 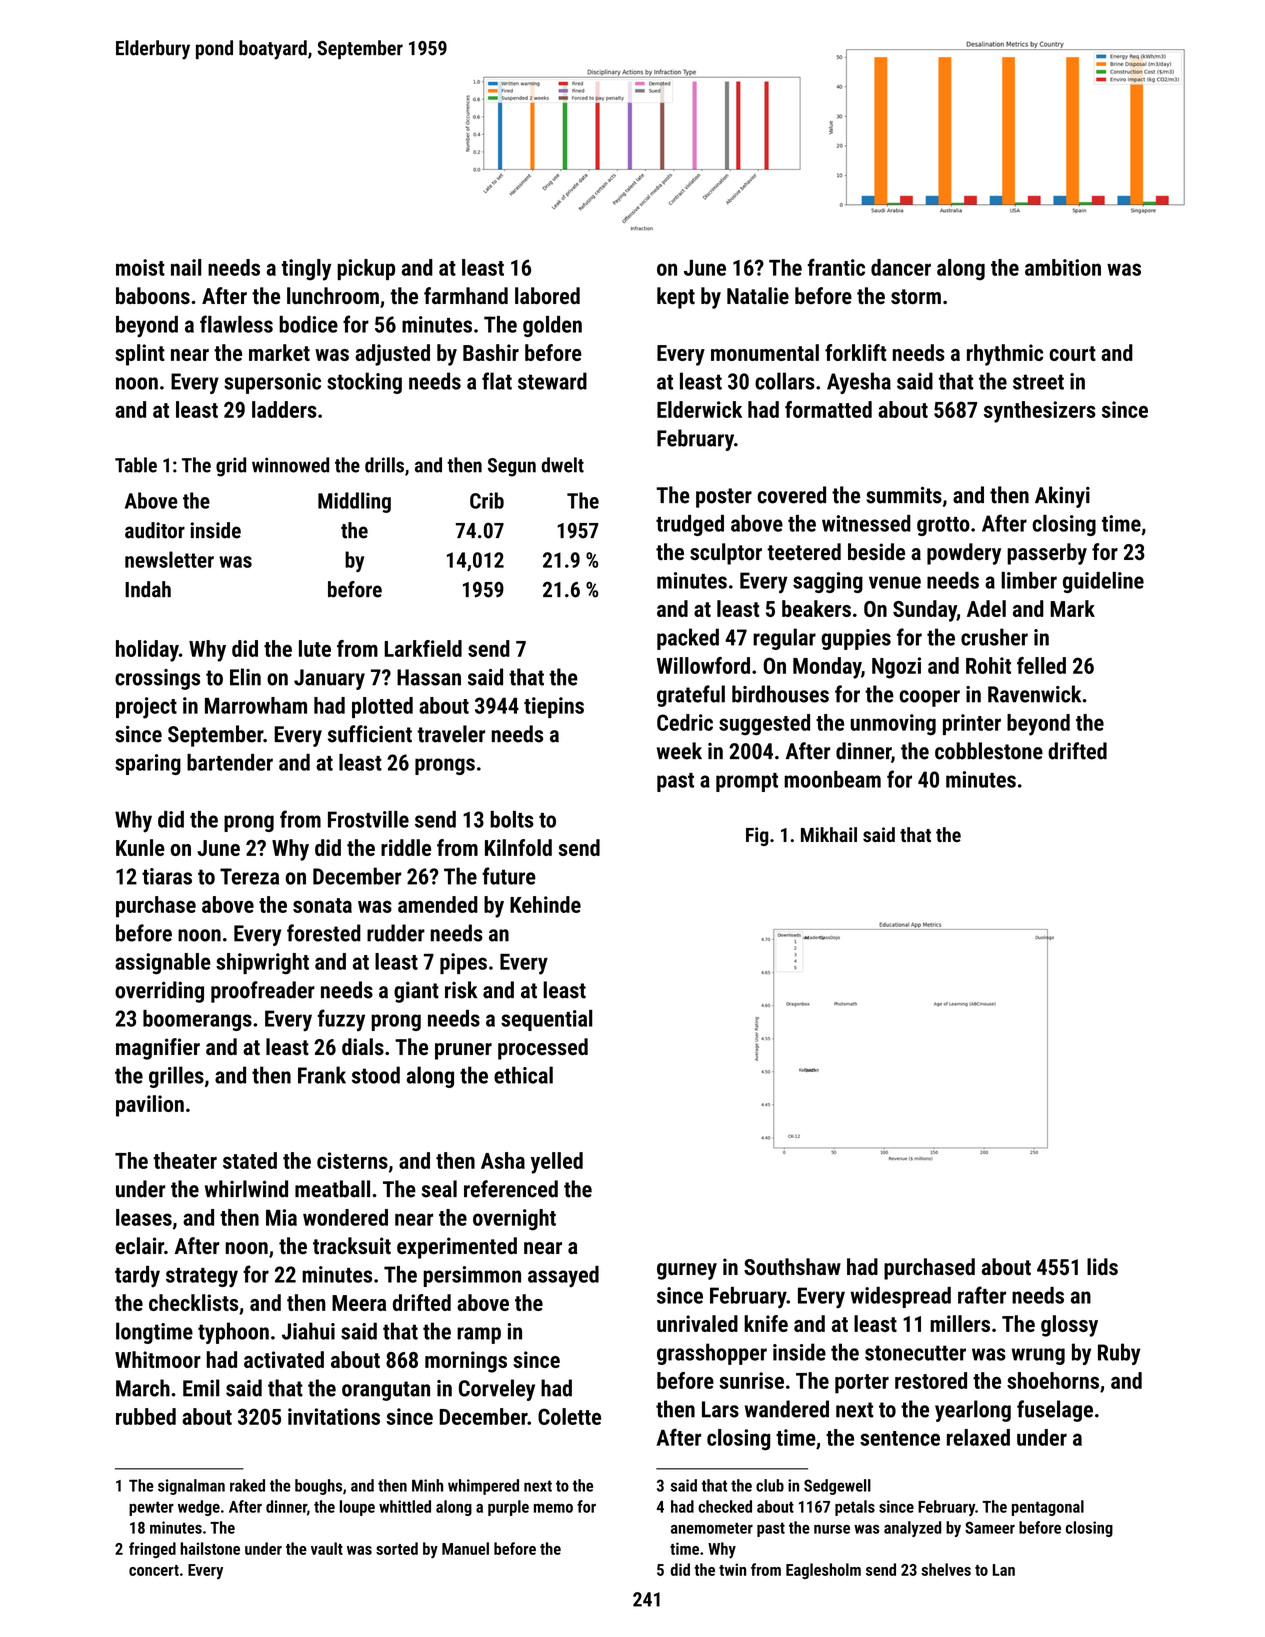 What do you see at coordinates (1063, 267) in the document?
I see `ambition` at bounding box center [1063, 267].
